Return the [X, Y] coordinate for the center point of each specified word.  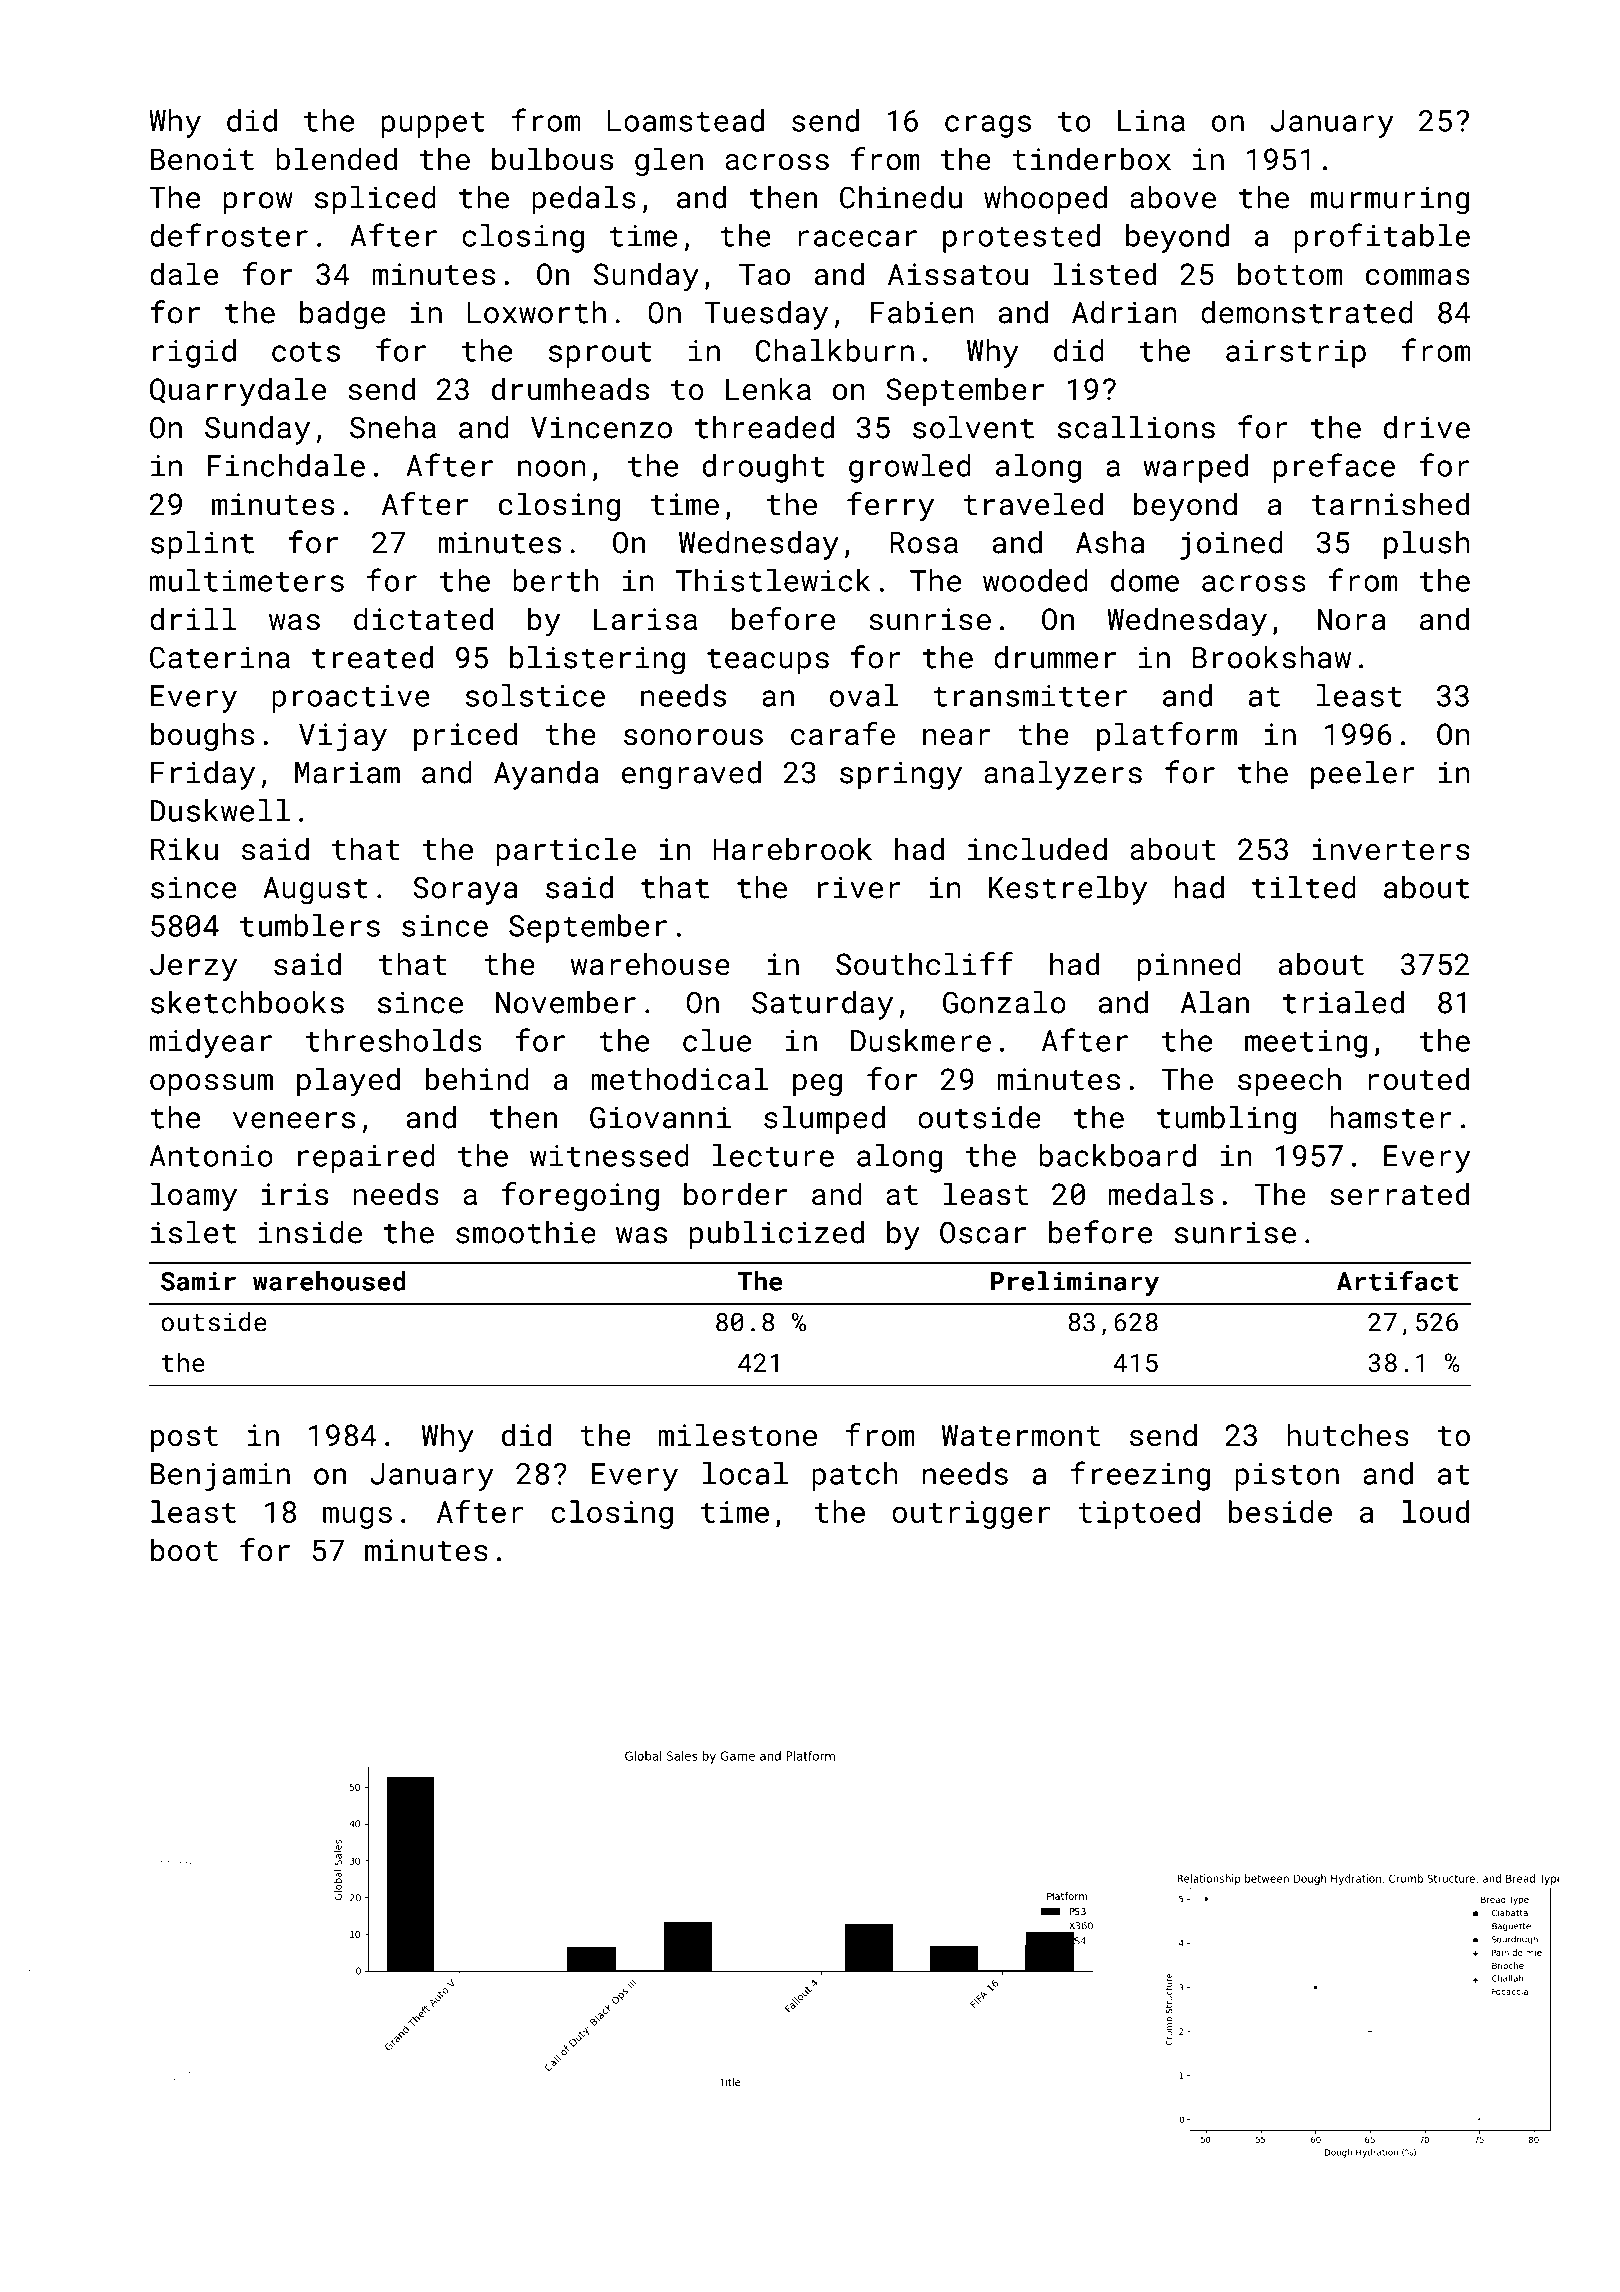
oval [864, 695]
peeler [1363, 775]
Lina [1151, 121]
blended [336, 159]
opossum [211, 1085]
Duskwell [220, 810]
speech [1289, 1081]
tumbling [1226, 1120]
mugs [357, 1517]
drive [1427, 427]
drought [763, 468]
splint [202, 545]
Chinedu [901, 197]
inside [310, 1232]
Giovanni [660, 1117]
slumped [824, 1120]
